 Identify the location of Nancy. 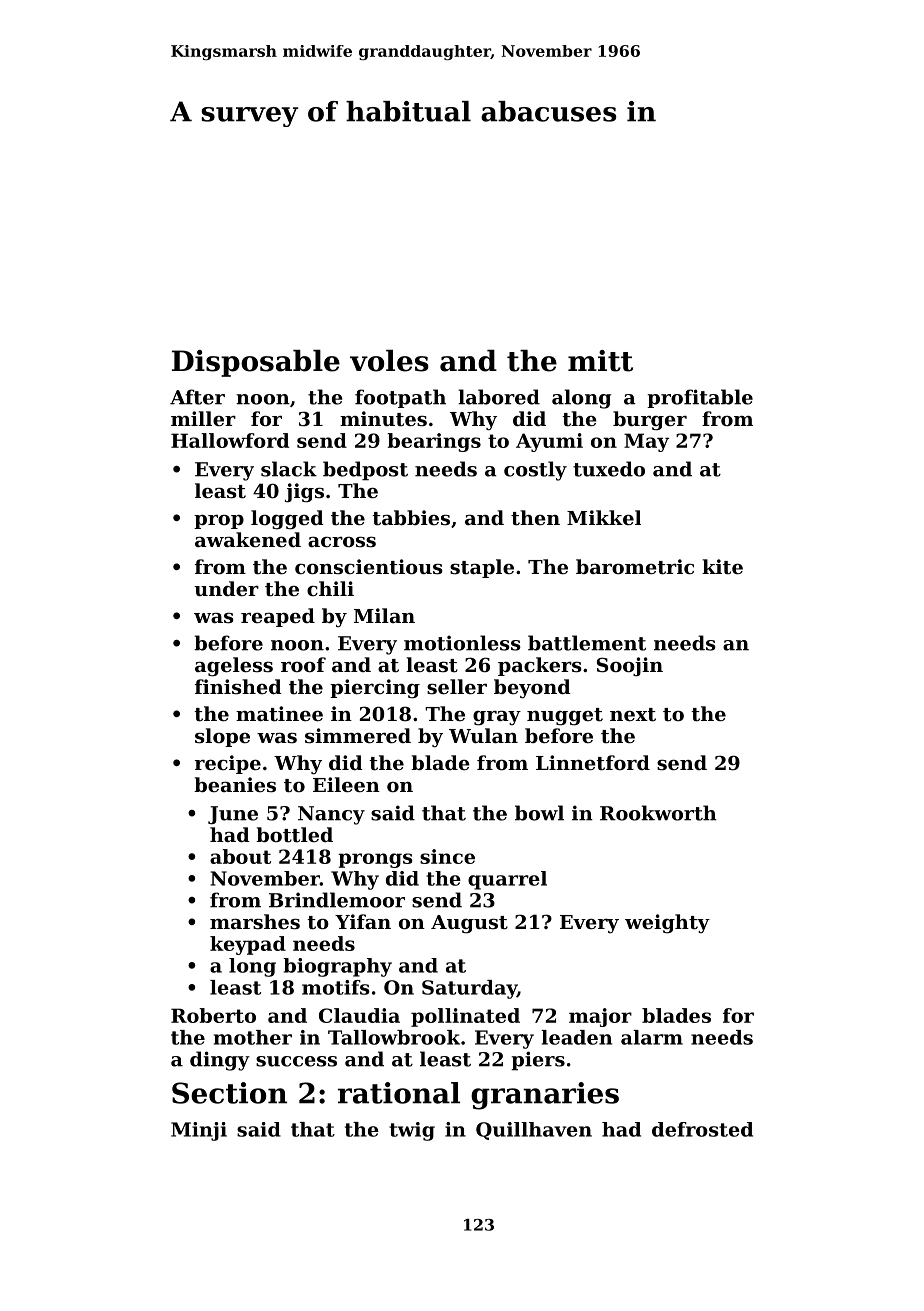
(331, 815).
